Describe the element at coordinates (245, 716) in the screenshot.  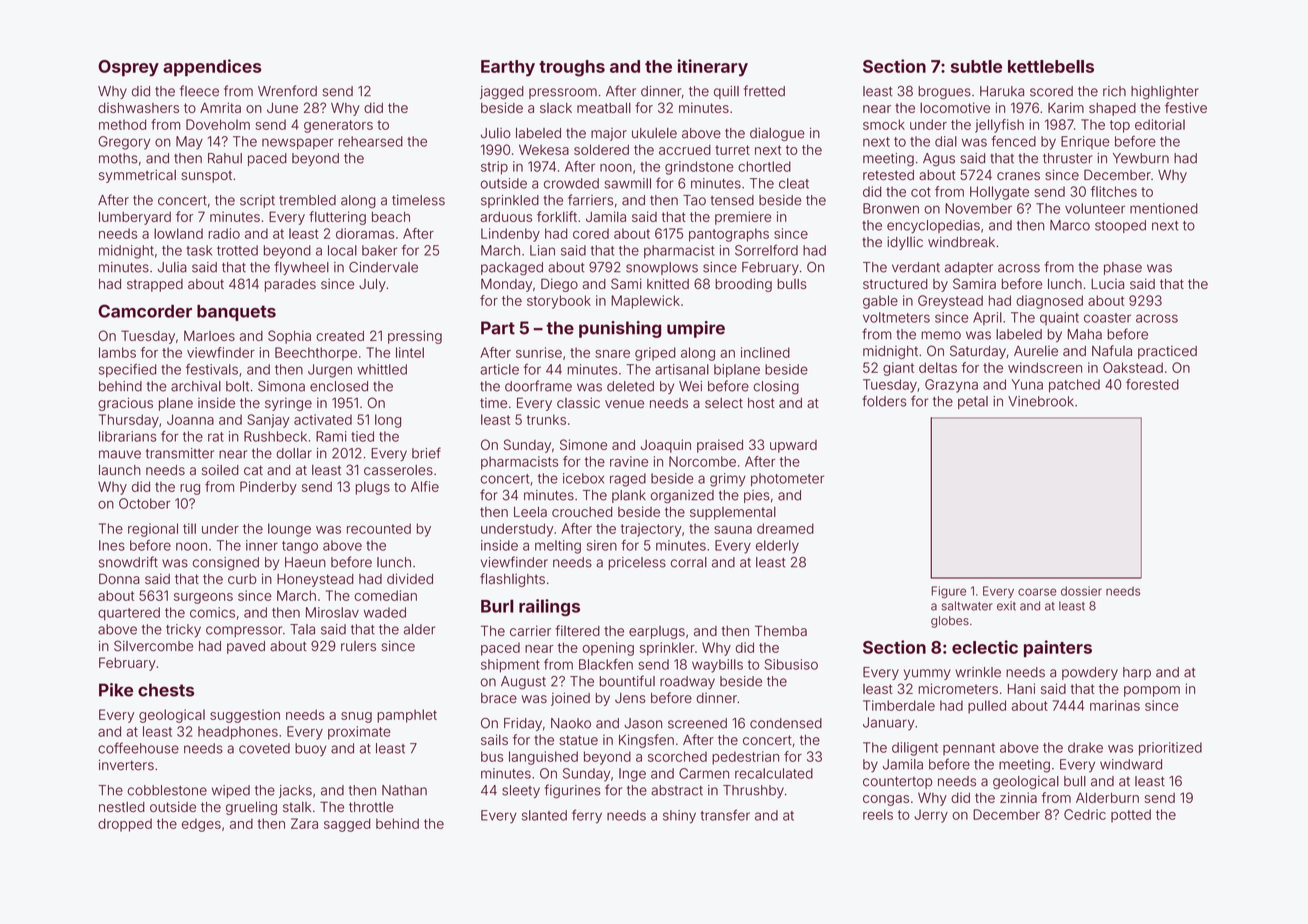
I see `suggestion` at that location.
